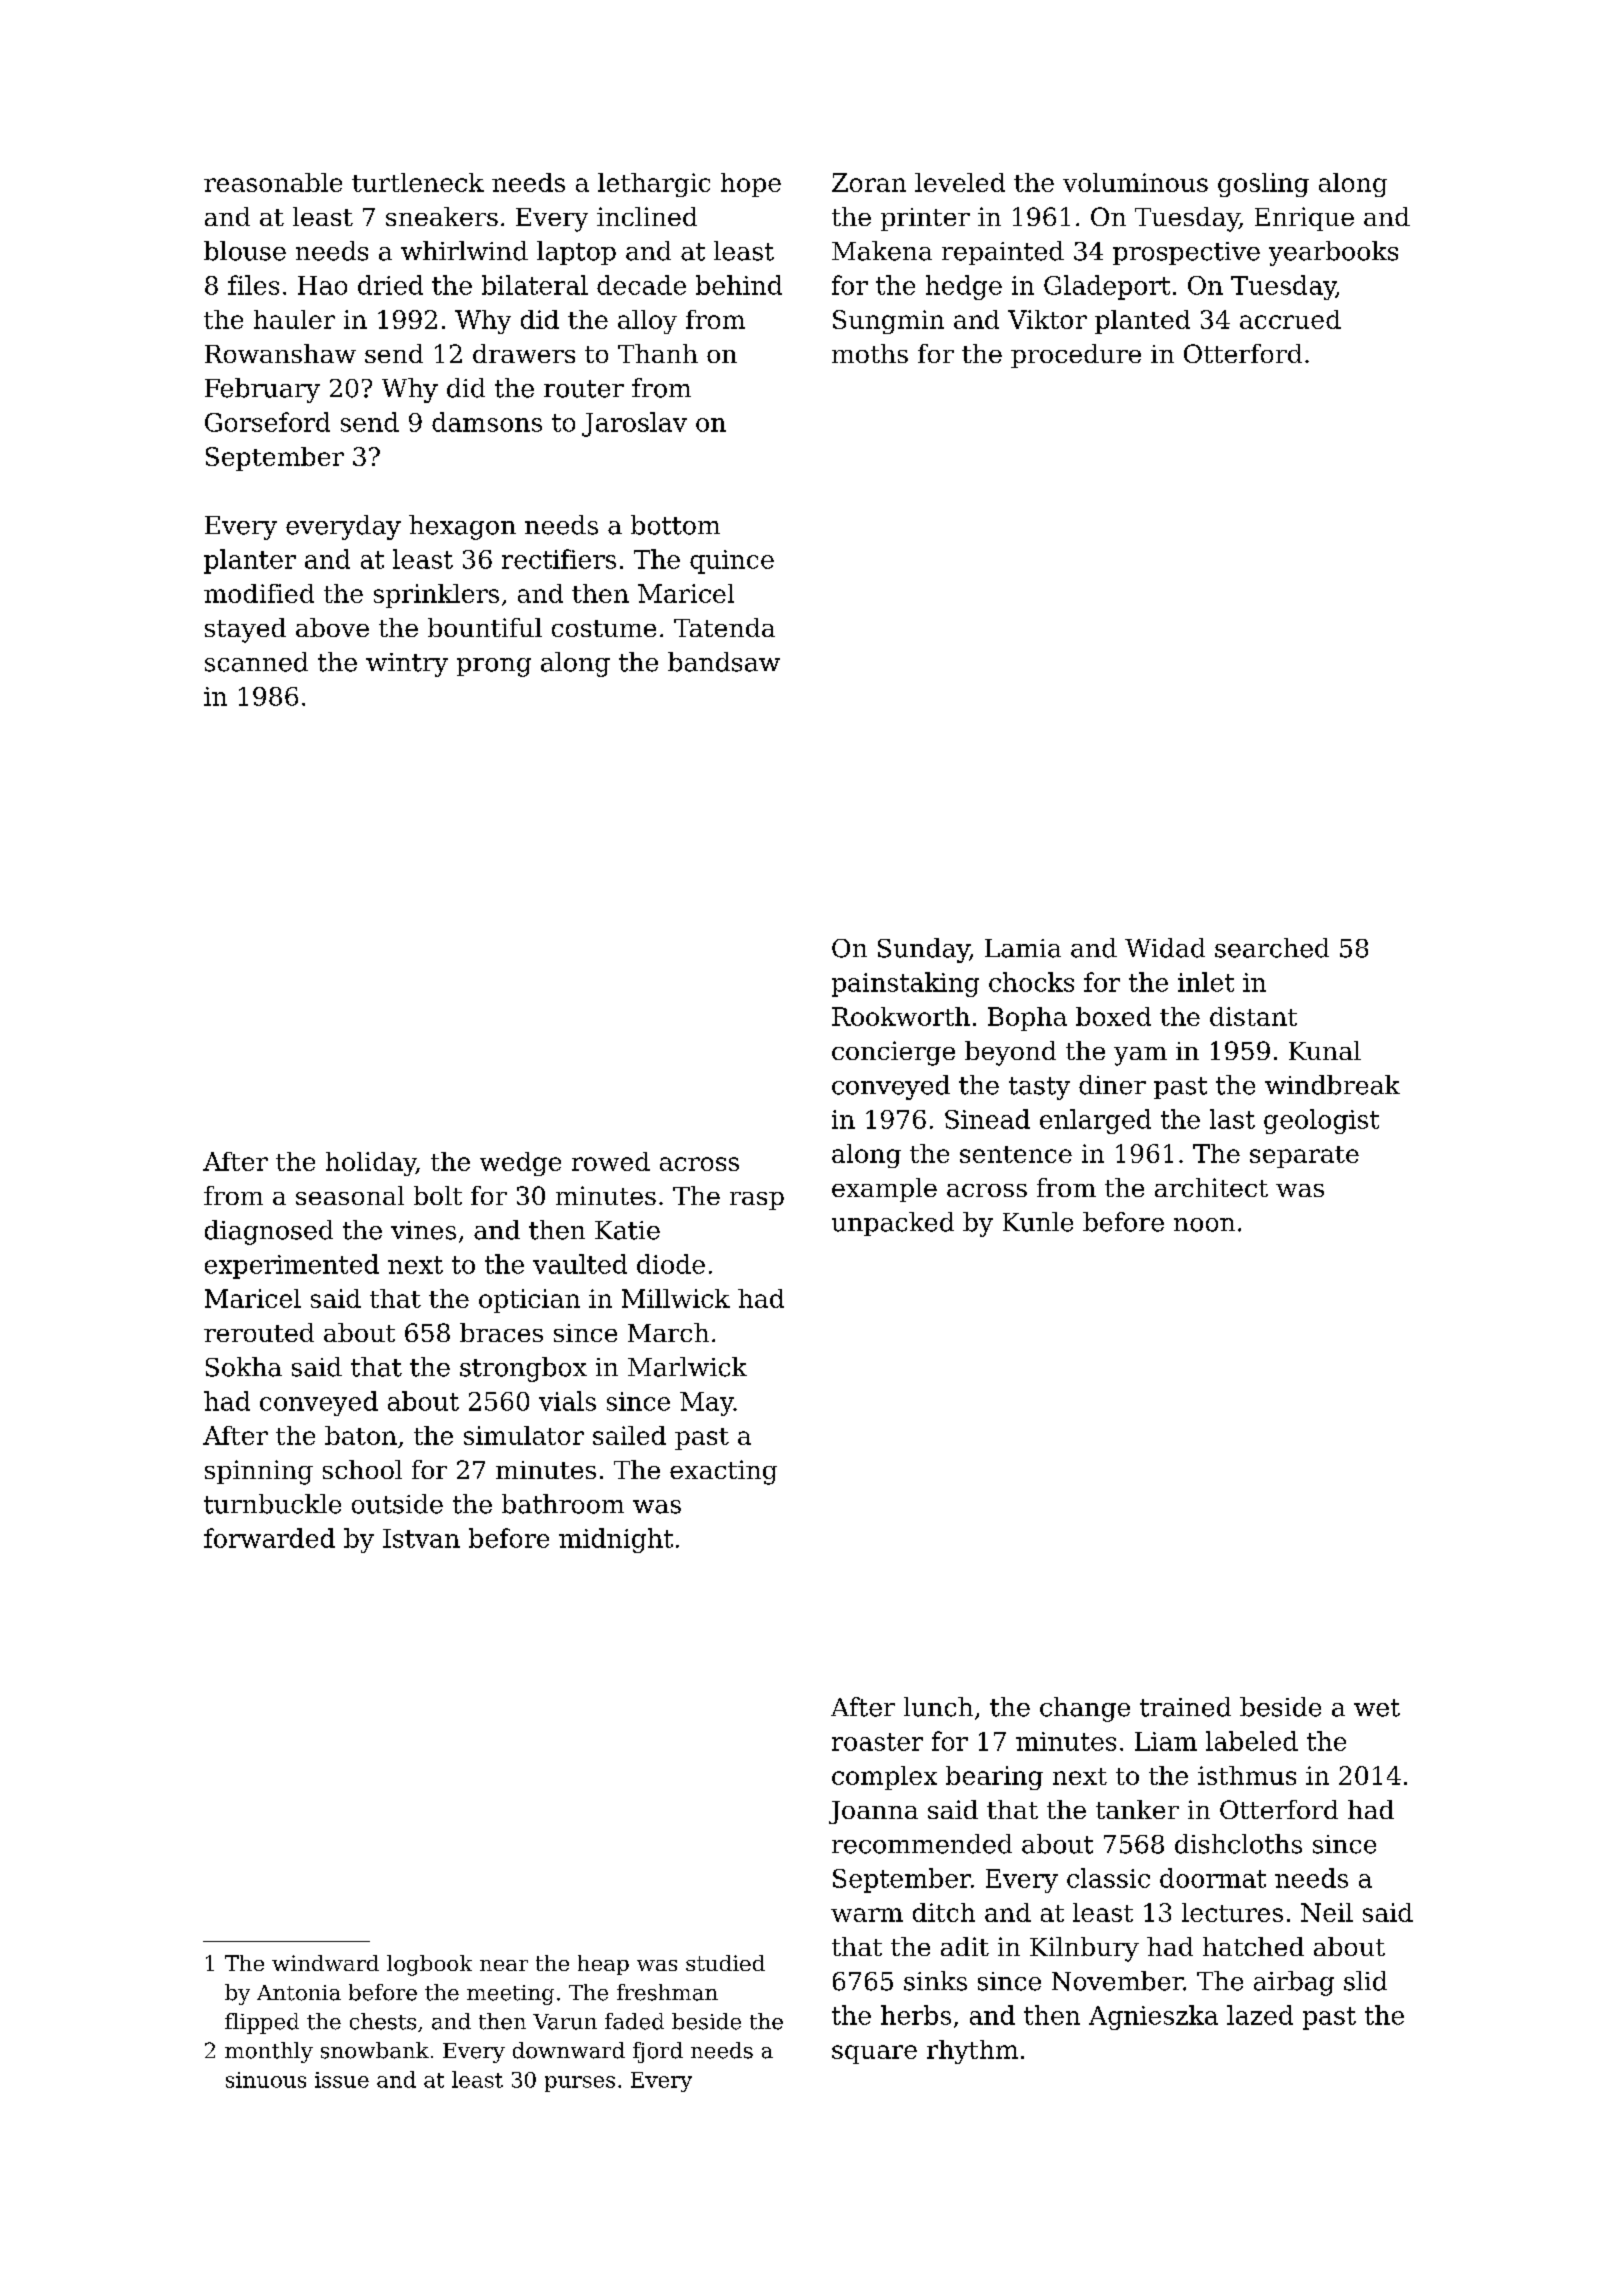 Image resolution: width=1620 pixels, height=2292 pixels. I want to click on moths, so click(870, 353).
